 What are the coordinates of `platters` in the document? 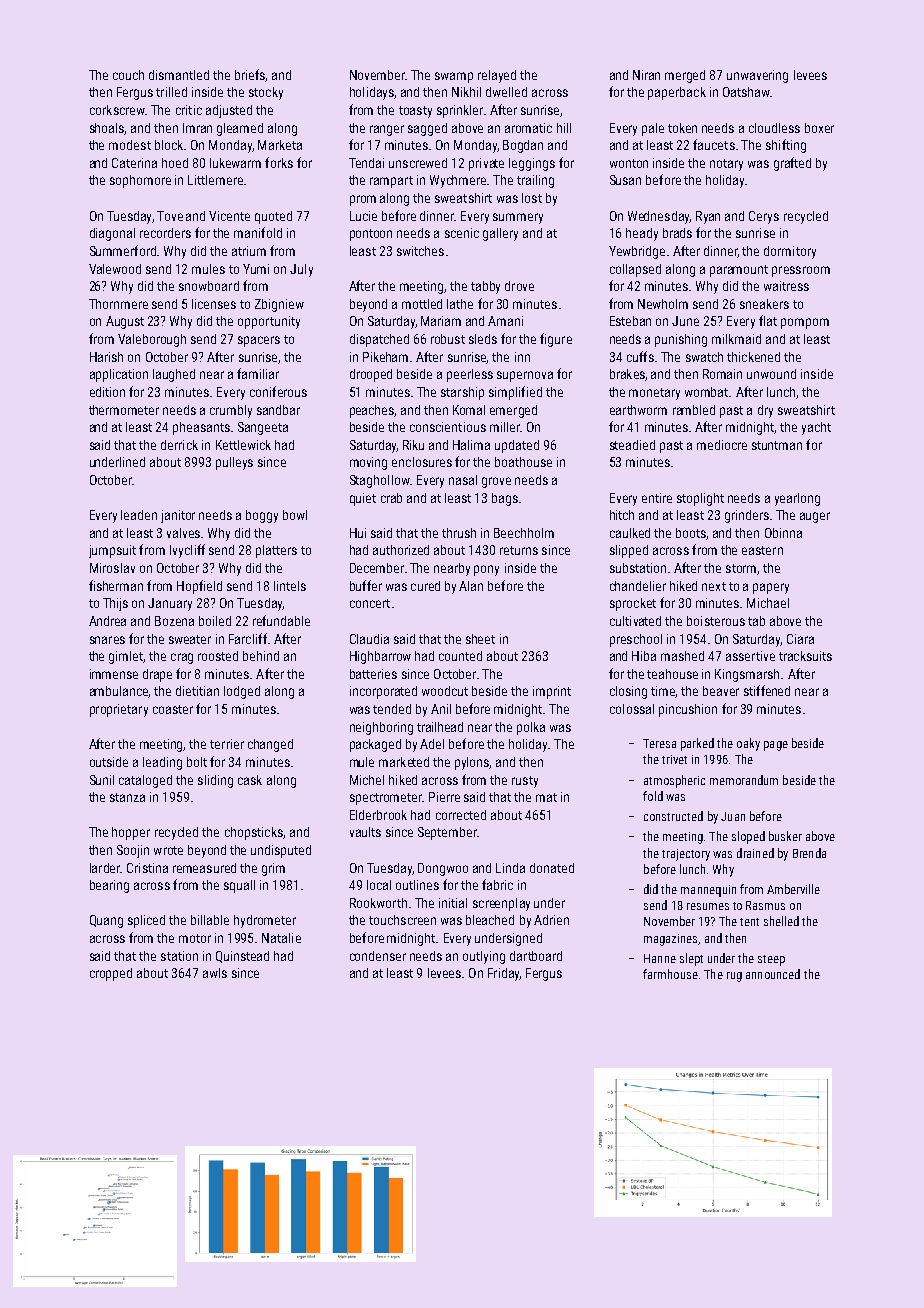 It's located at (276, 551).
